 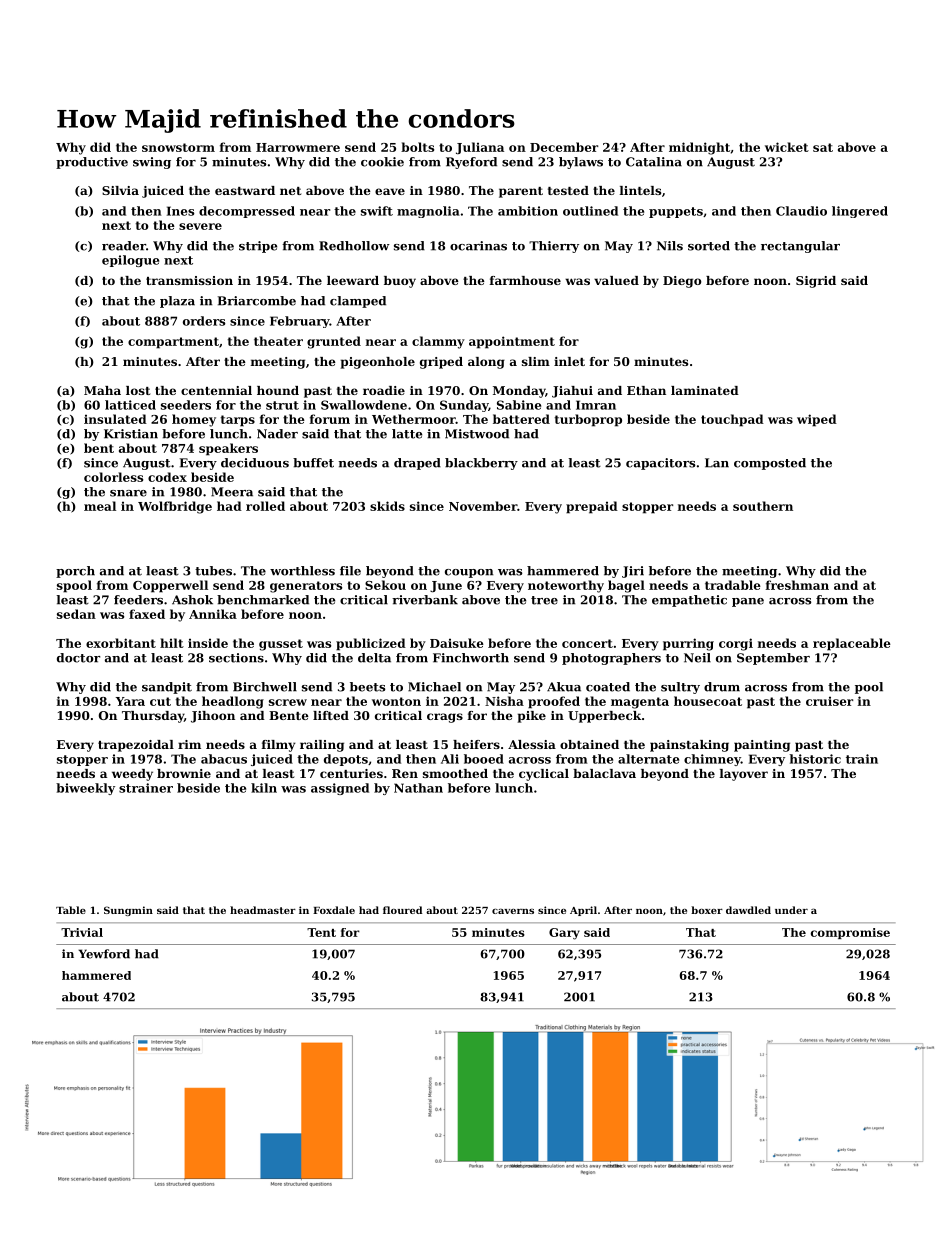 What do you see at coordinates (136, 746) in the screenshot?
I see `trapezoidal` at bounding box center [136, 746].
